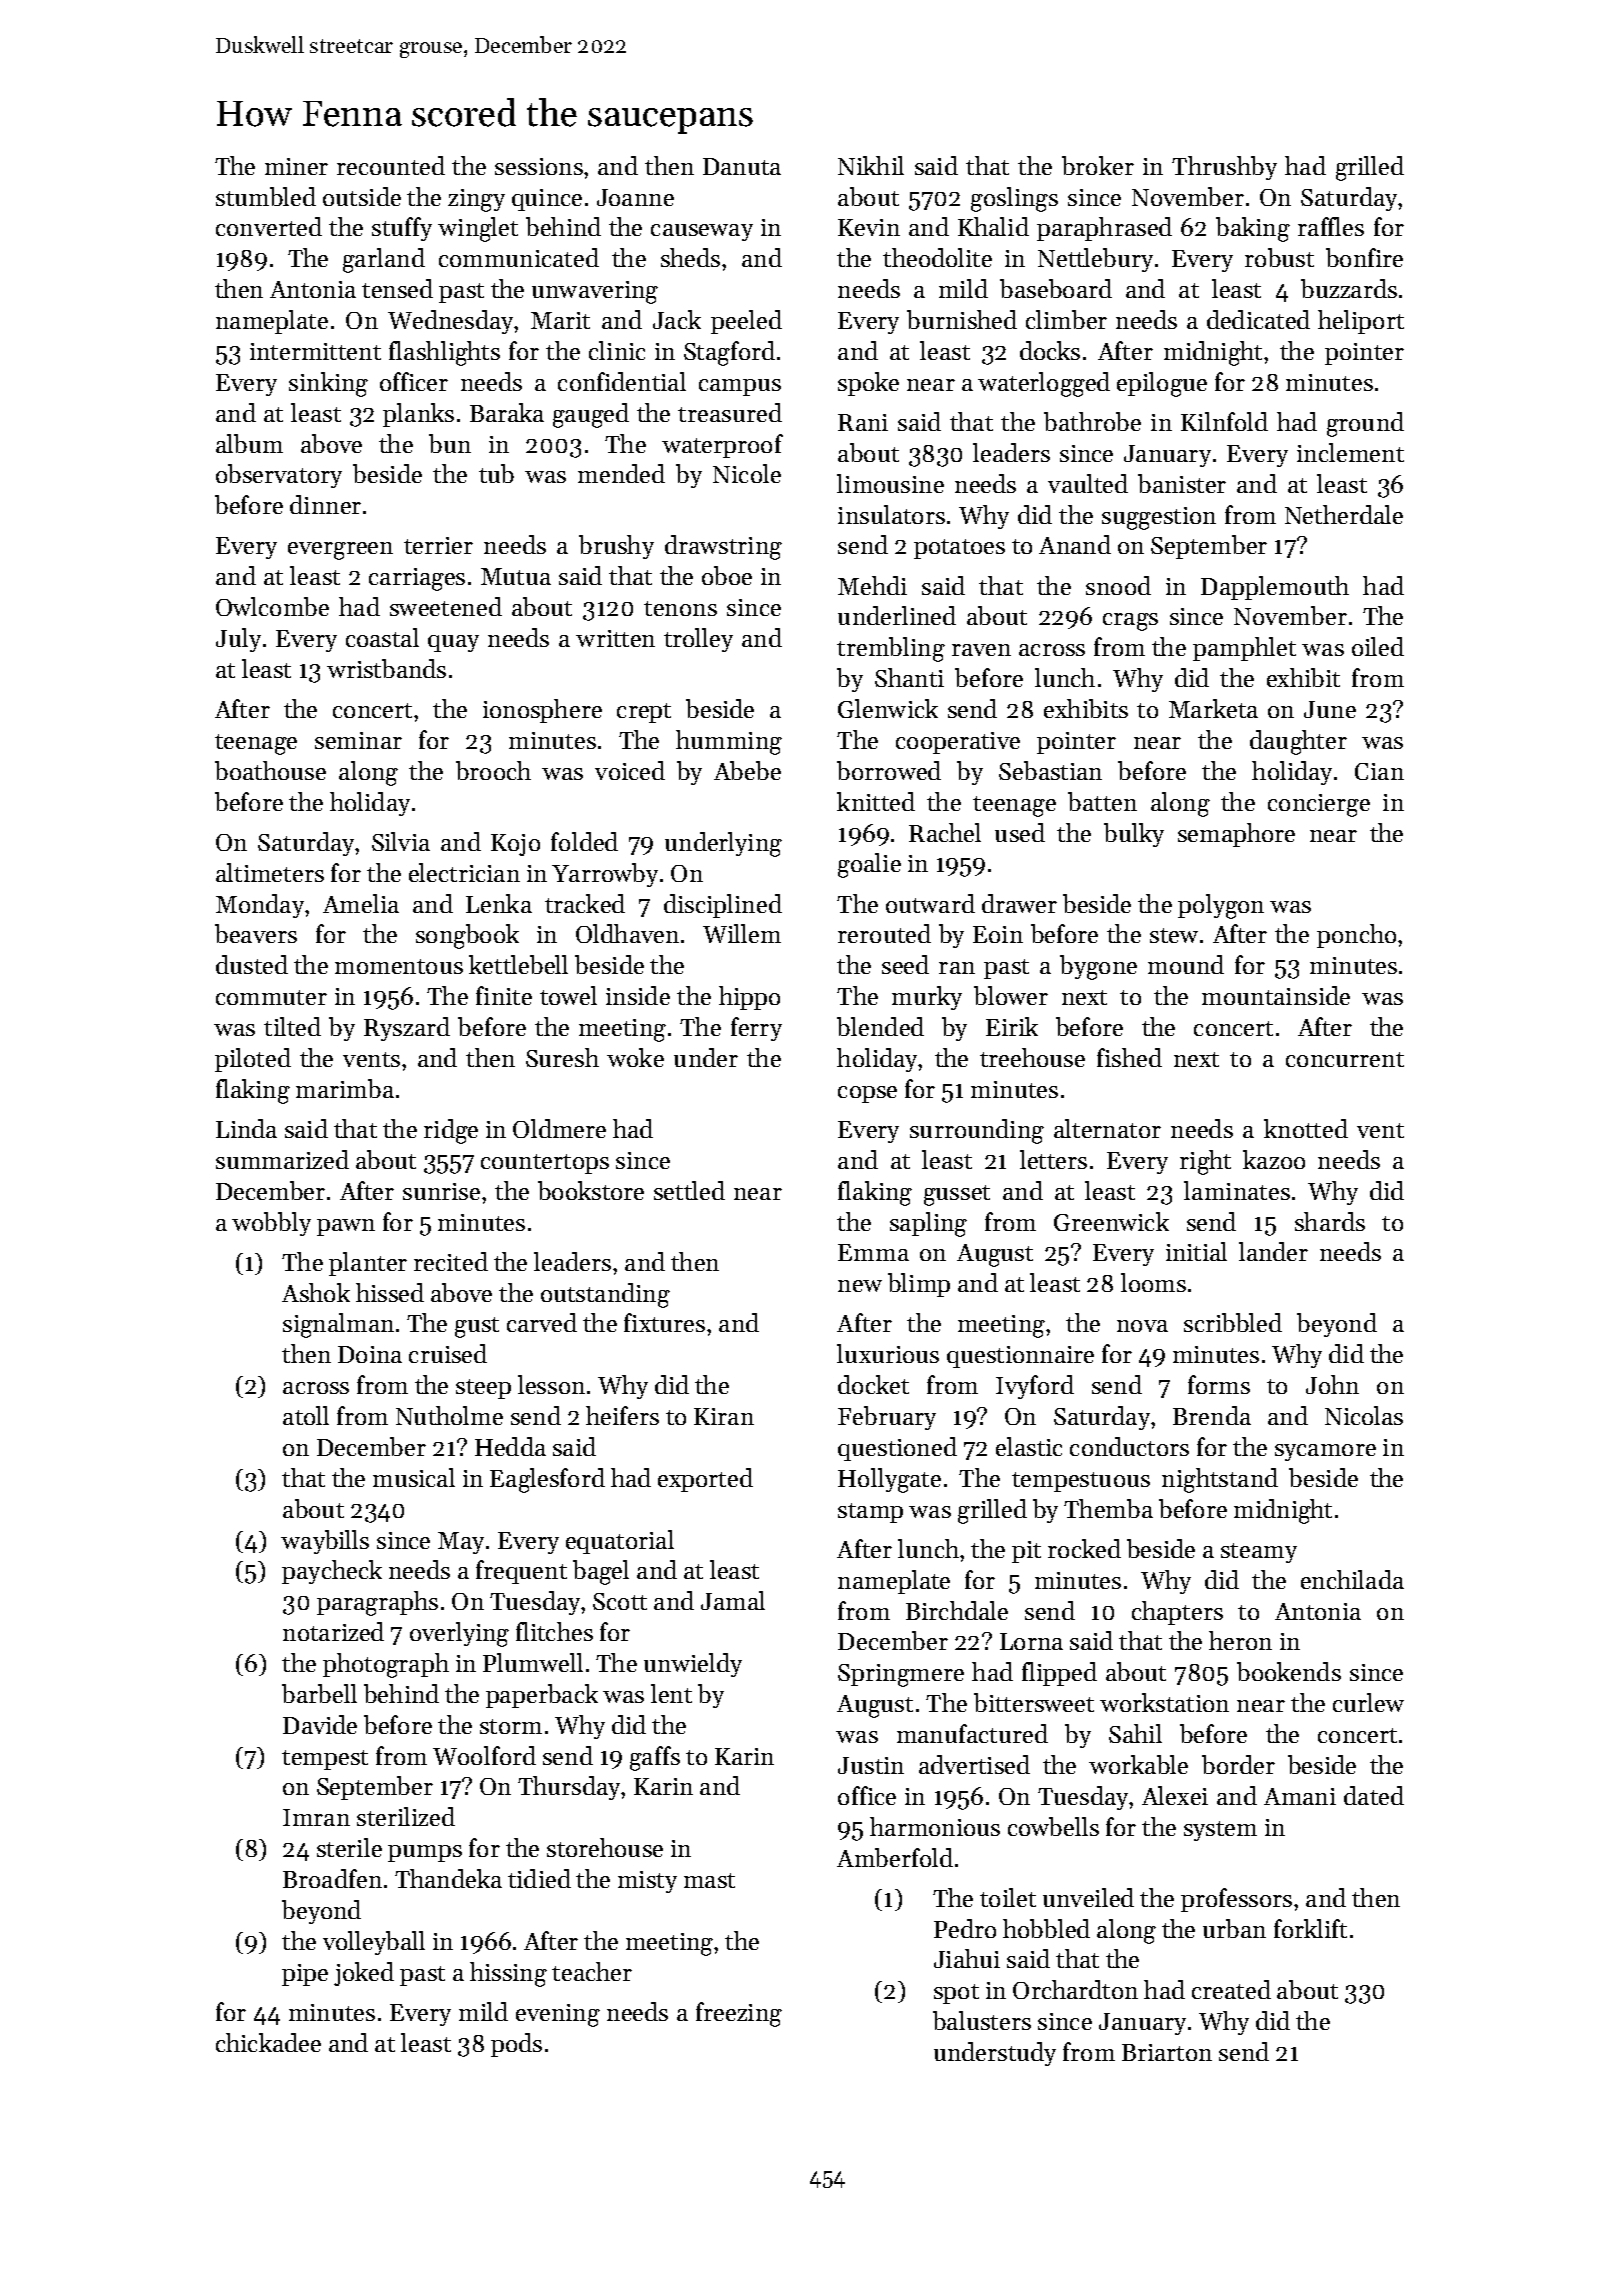 This image has width=1620, height=2292. Describe the element at coordinates (981, 650) in the image. I see `raven` at that location.
